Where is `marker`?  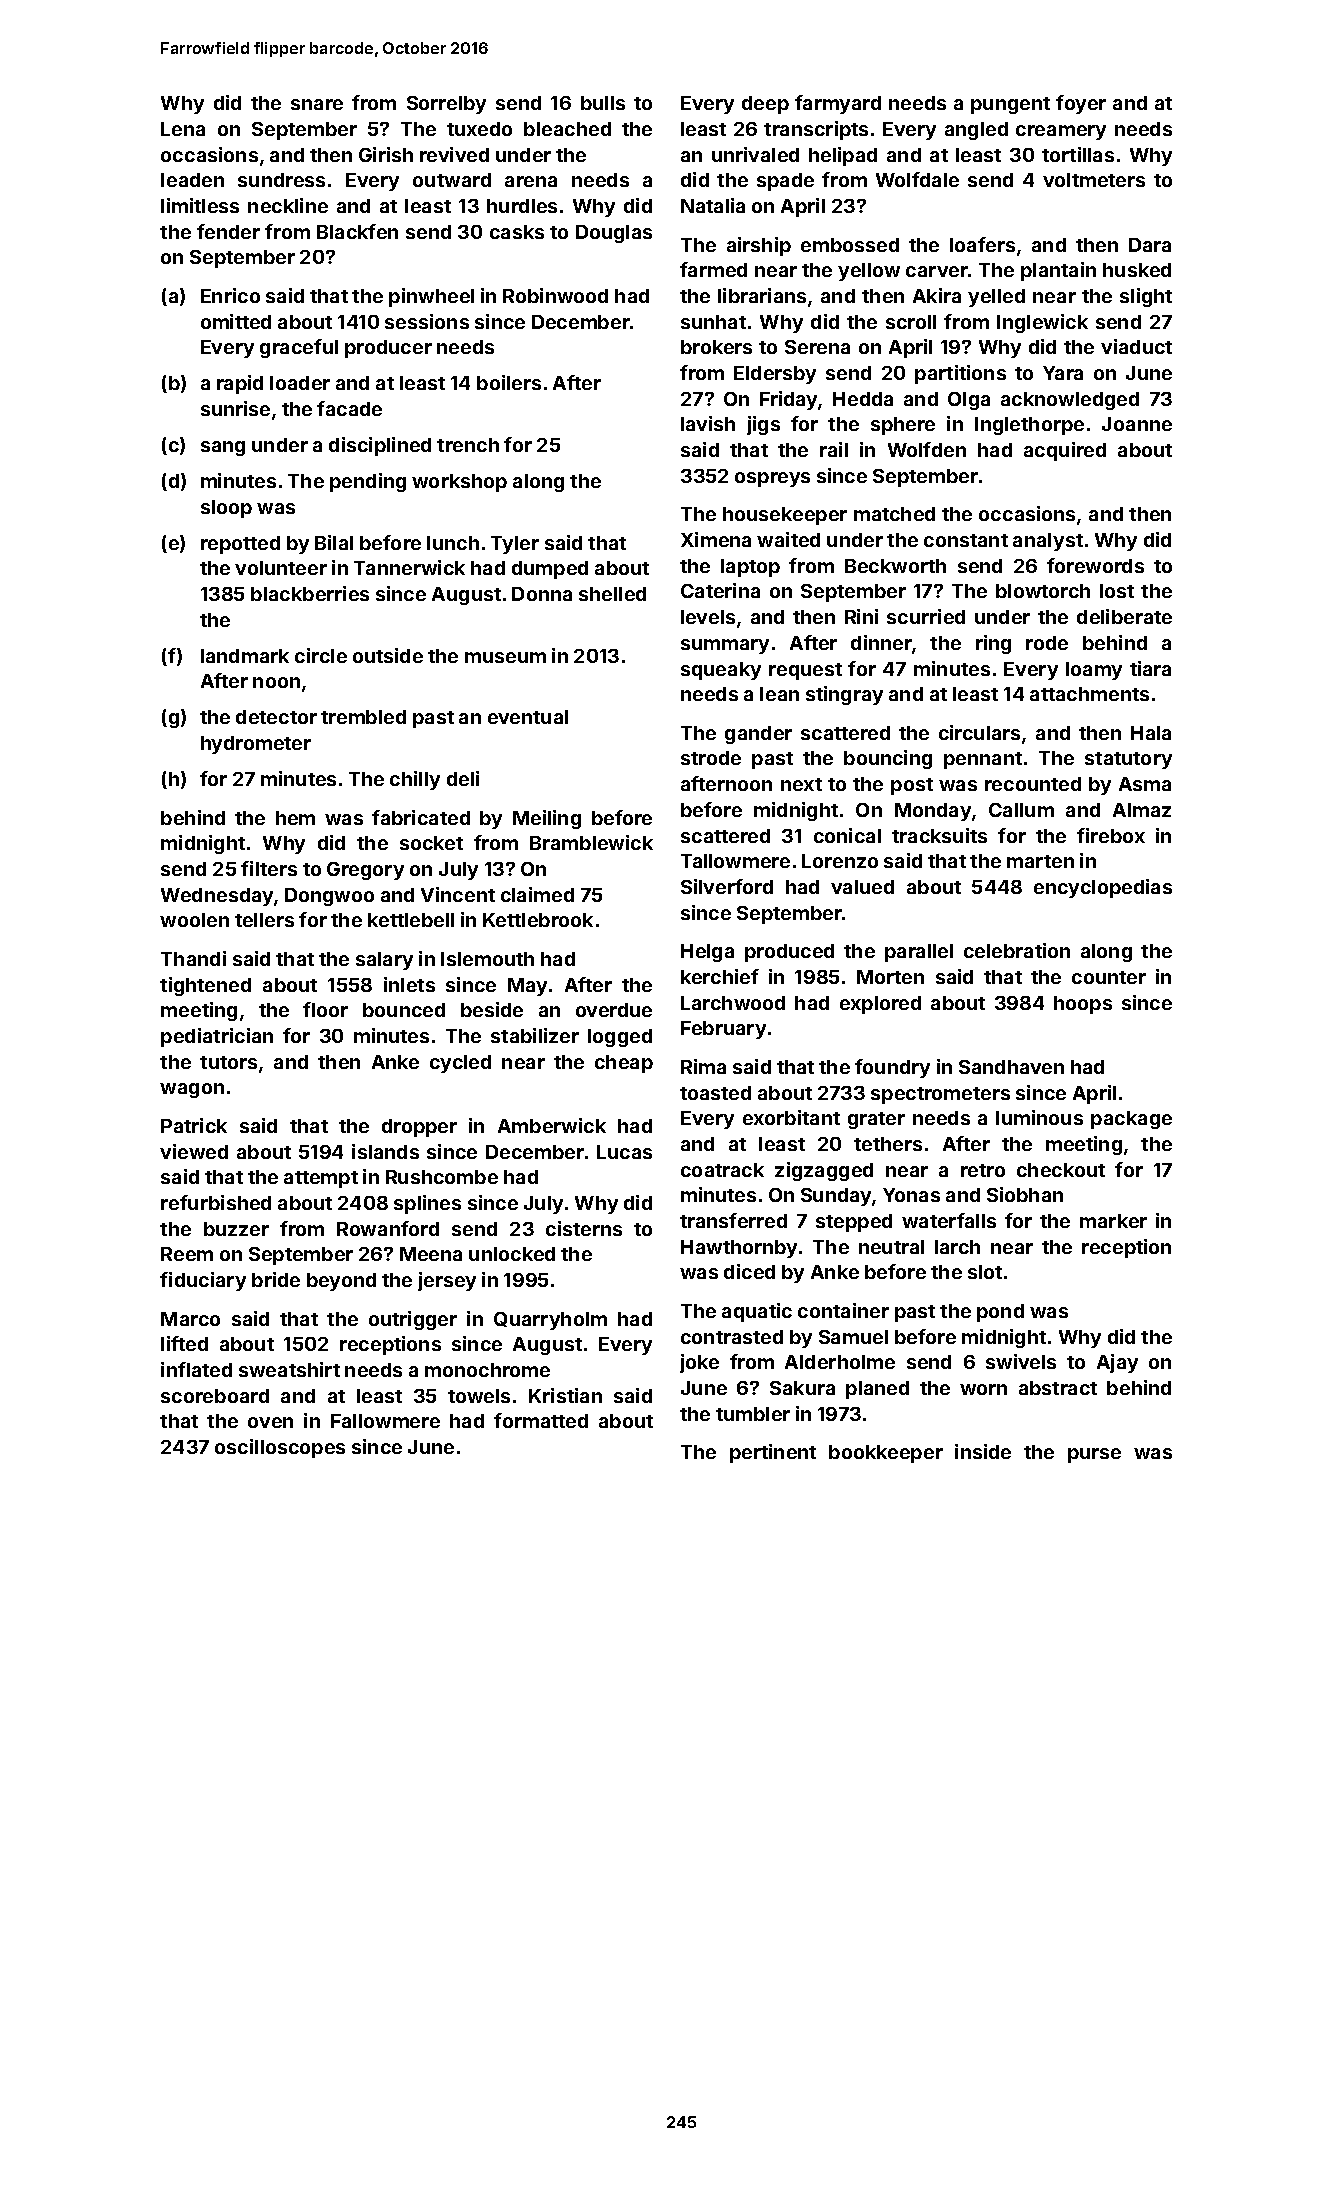
marker is located at coordinates (1113, 1221).
